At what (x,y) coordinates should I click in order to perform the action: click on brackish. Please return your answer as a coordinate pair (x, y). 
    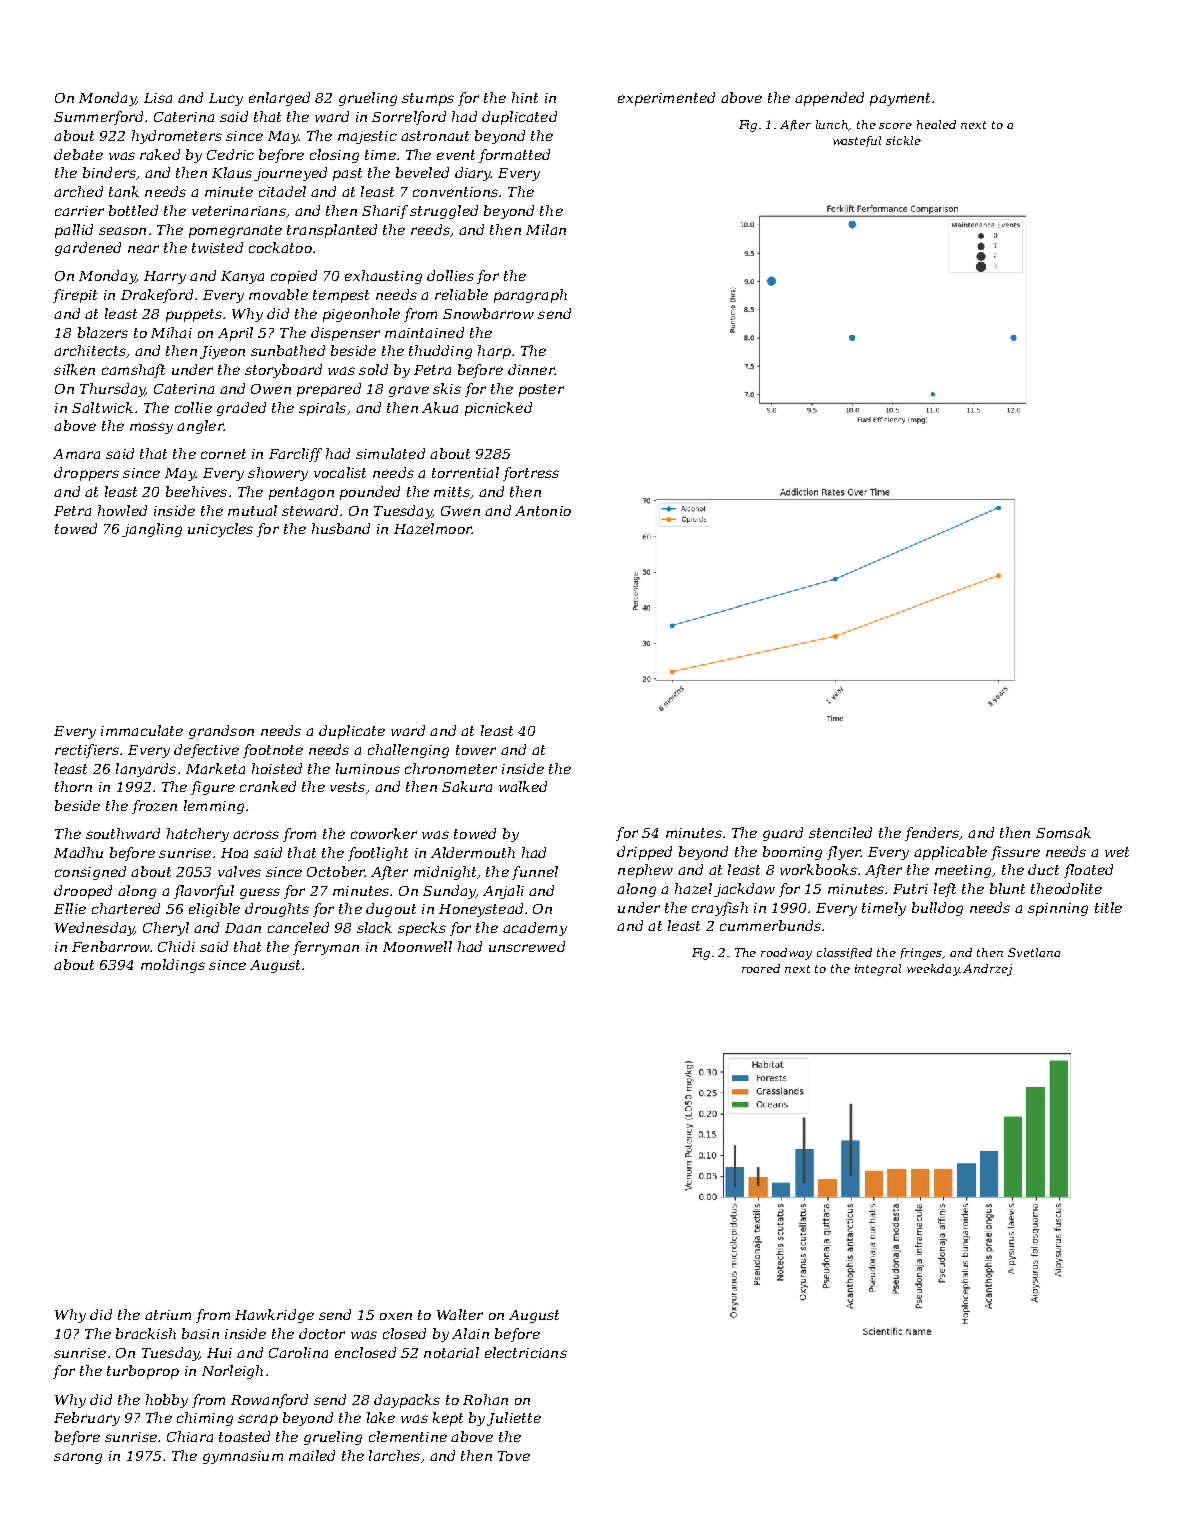
    Looking at the image, I should click on (146, 1333).
